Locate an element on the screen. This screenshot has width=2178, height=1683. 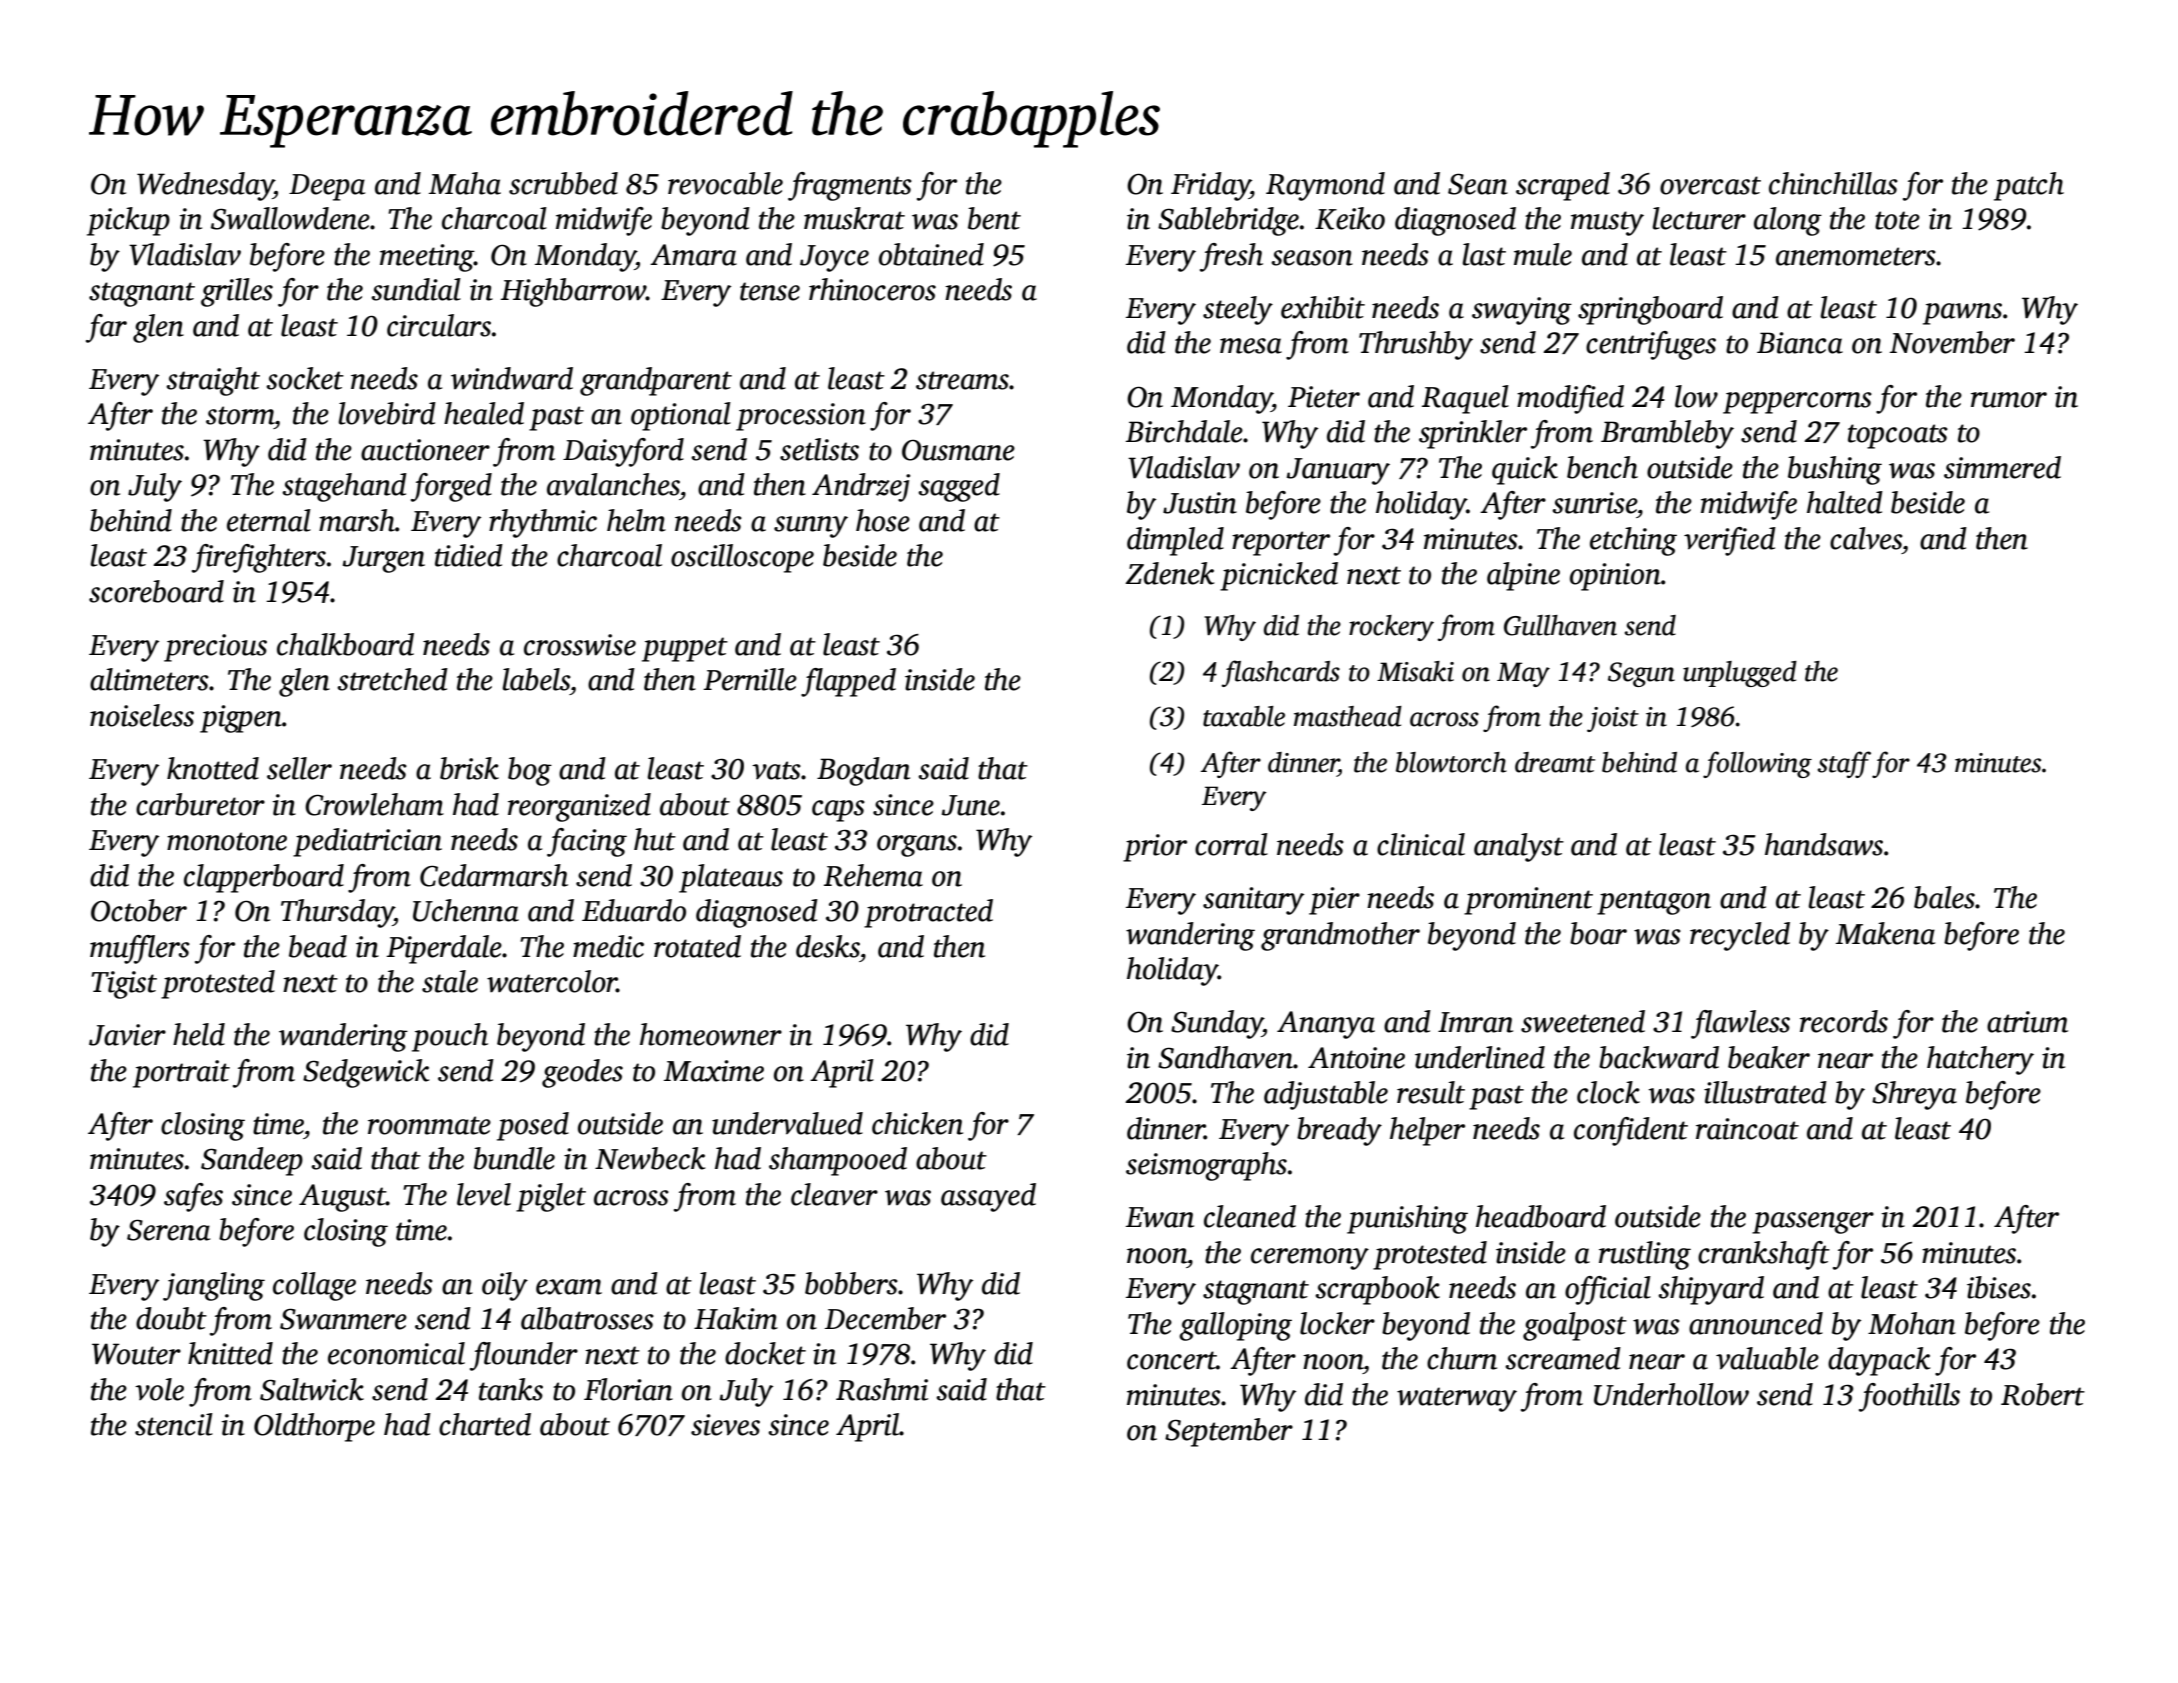
grilles is located at coordinates (237, 292).
